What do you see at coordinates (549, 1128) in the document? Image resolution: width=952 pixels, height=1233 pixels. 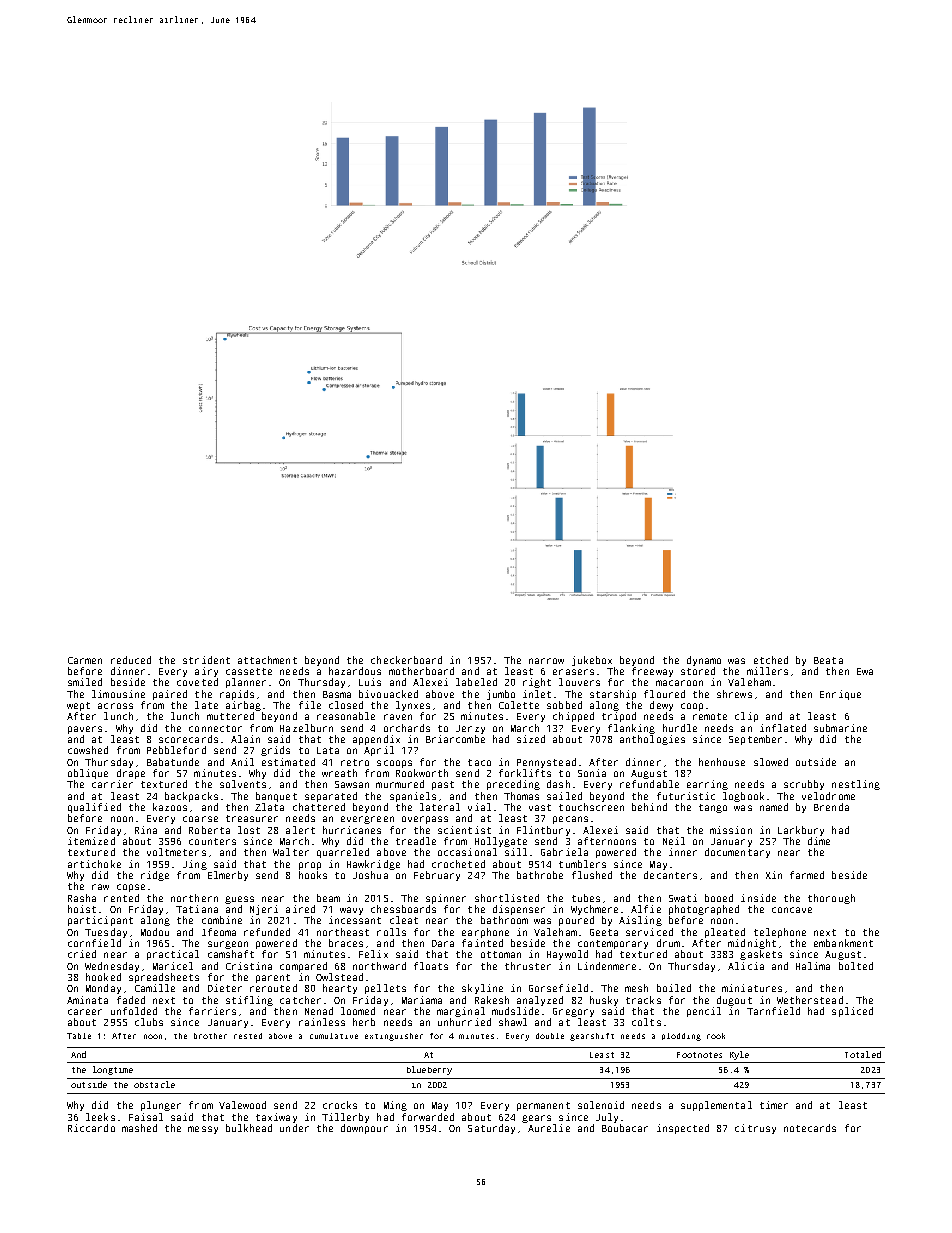 I see `Aurelie` at bounding box center [549, 1128].
